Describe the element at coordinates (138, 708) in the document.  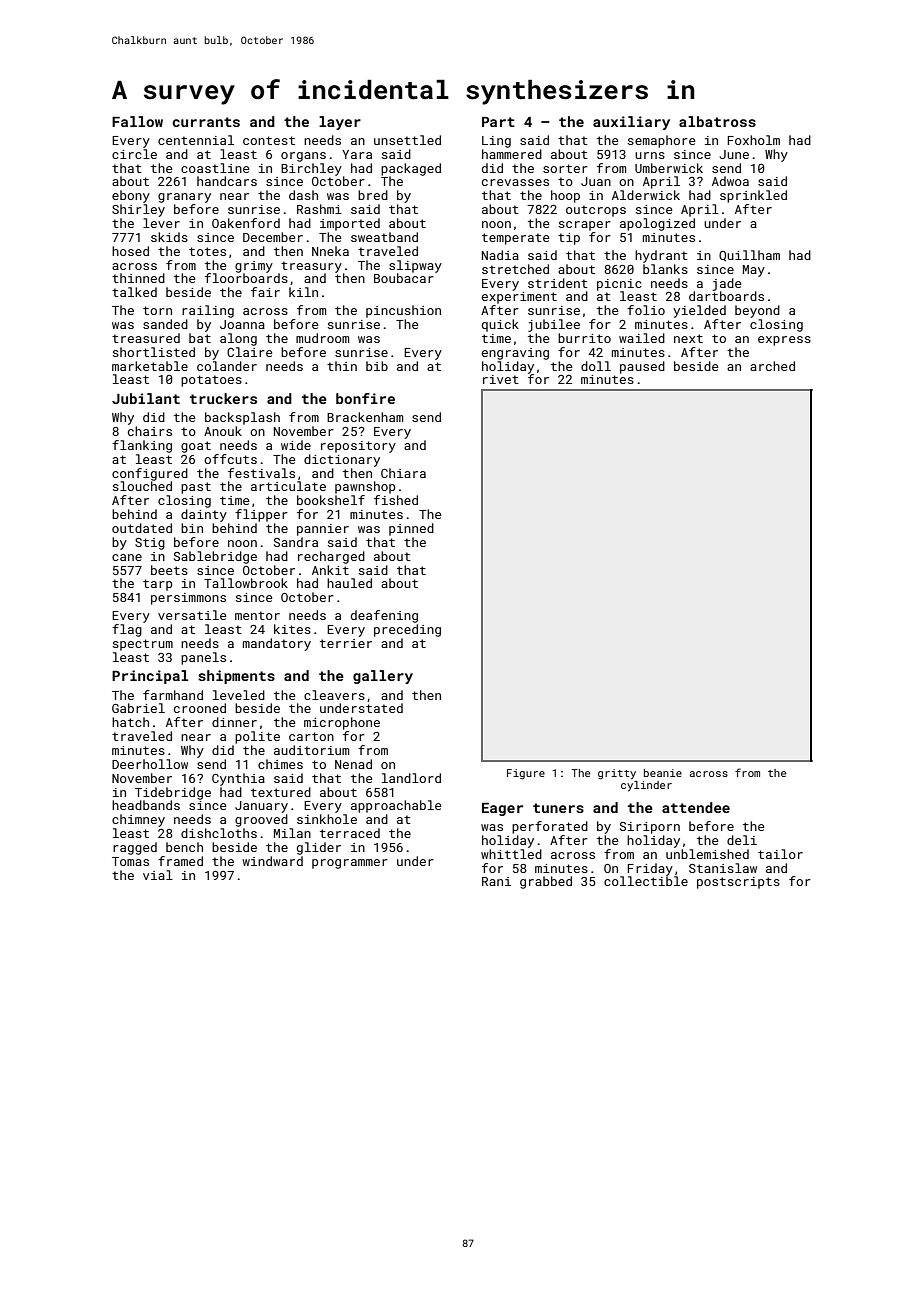
I see `Gabriel` at that location.
